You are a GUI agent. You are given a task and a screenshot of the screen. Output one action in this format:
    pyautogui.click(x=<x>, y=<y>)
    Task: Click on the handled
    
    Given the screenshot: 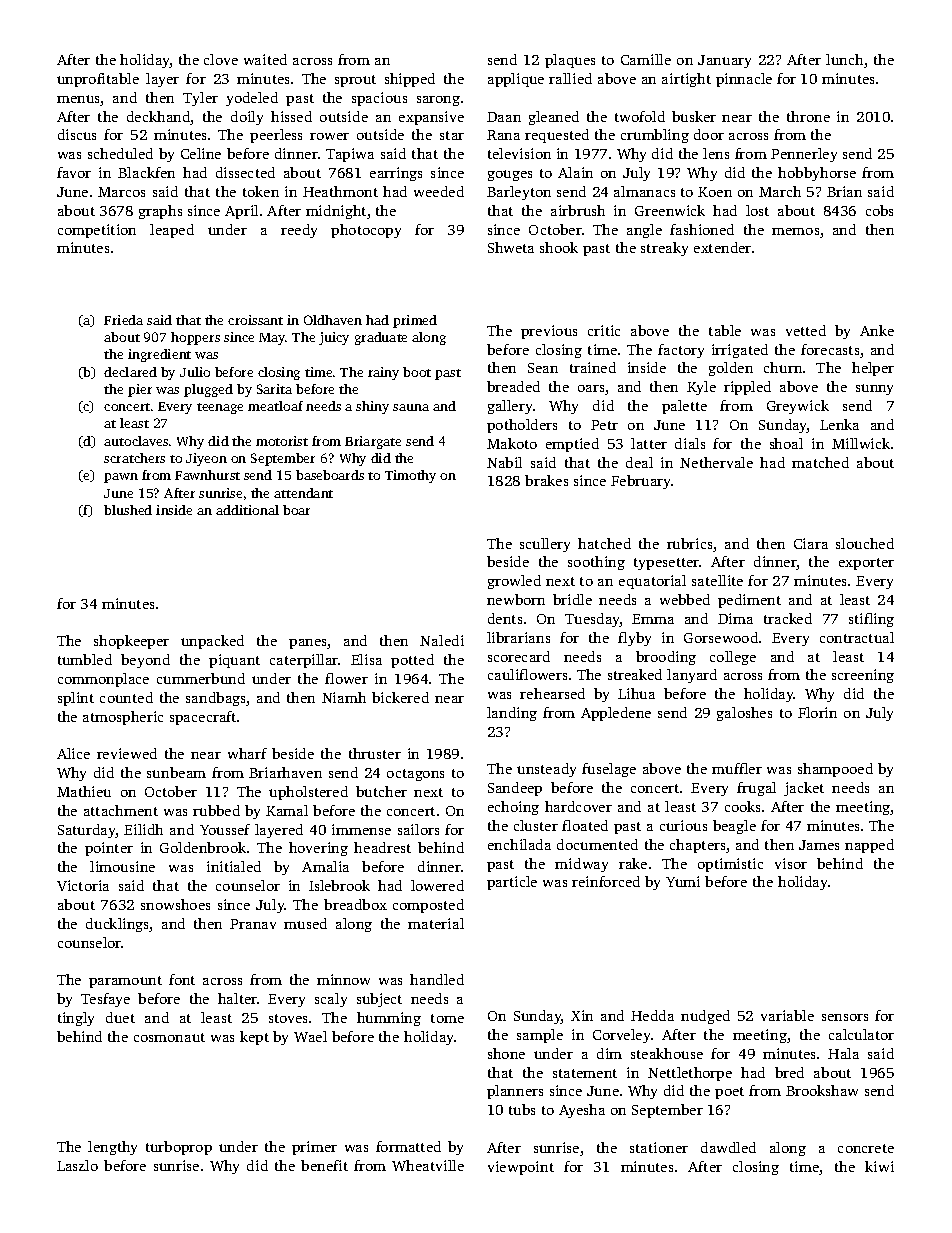 What is the action you would take?
    pyautogui.click(x=437, y=979)
